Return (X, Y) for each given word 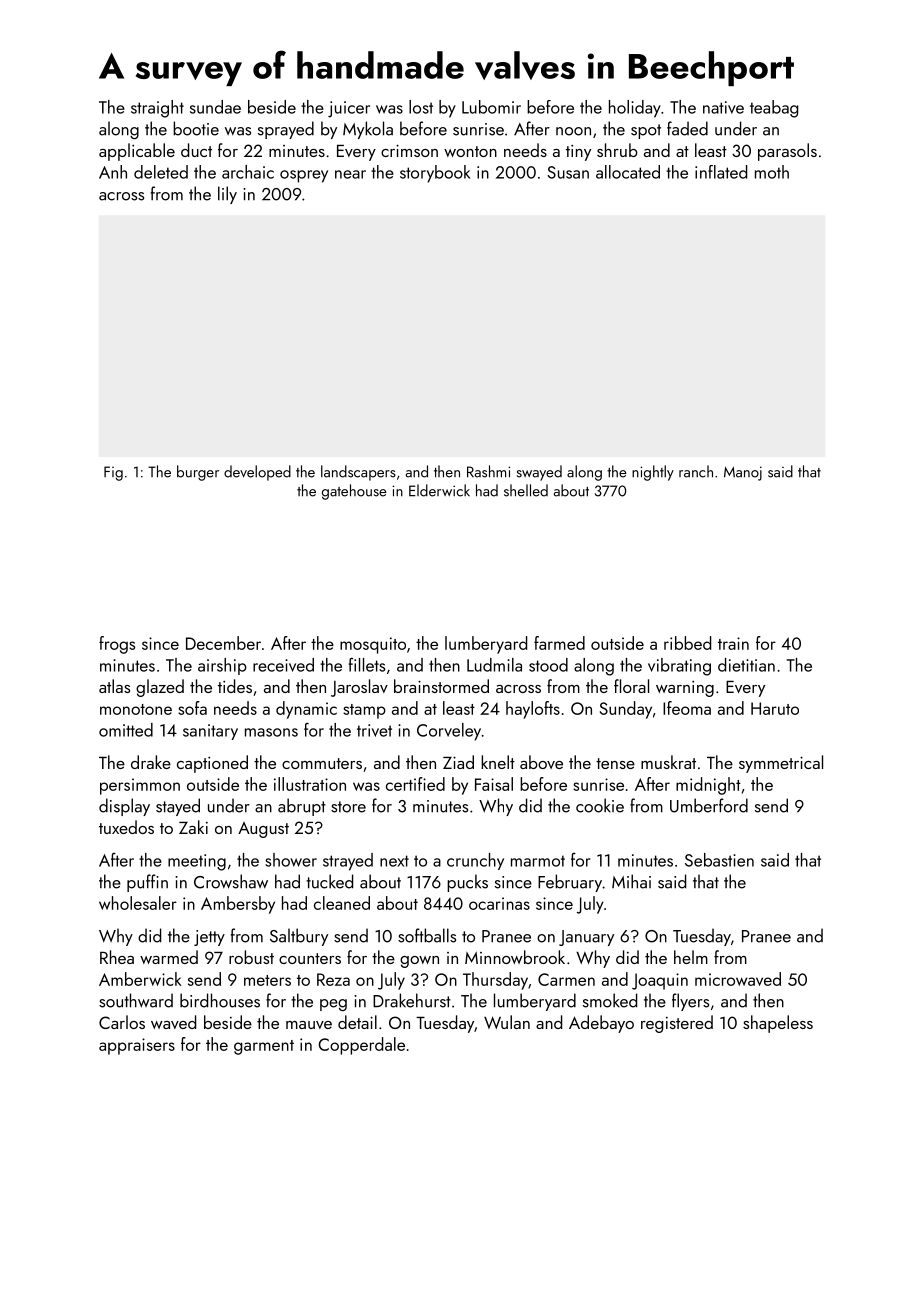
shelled (526, 490)
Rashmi (488, 471)
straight (157, 109)
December (223, 643)
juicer (349, 109)
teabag (774, 109)
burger (198, 473)
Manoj (743, 473)
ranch (696, 471)
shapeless (778, 1024)
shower (291, 860)
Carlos (122, 1022)
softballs (427, 935)
